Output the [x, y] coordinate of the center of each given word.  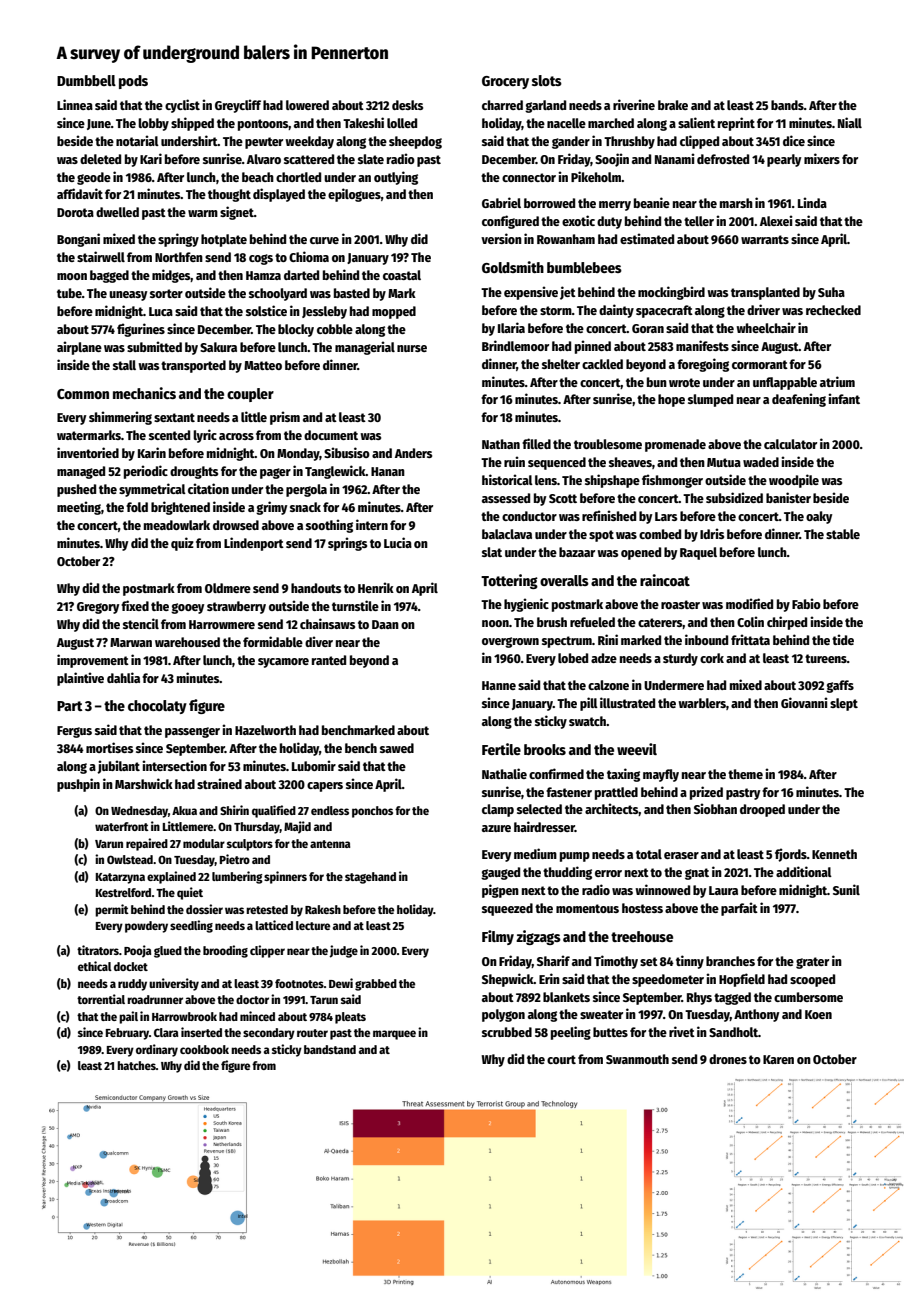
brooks [545, 749]
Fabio [806, 603]
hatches [136, 1065]
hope [671, 400]
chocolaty [157, 707]
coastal [402, 275]
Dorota [75, 212]
